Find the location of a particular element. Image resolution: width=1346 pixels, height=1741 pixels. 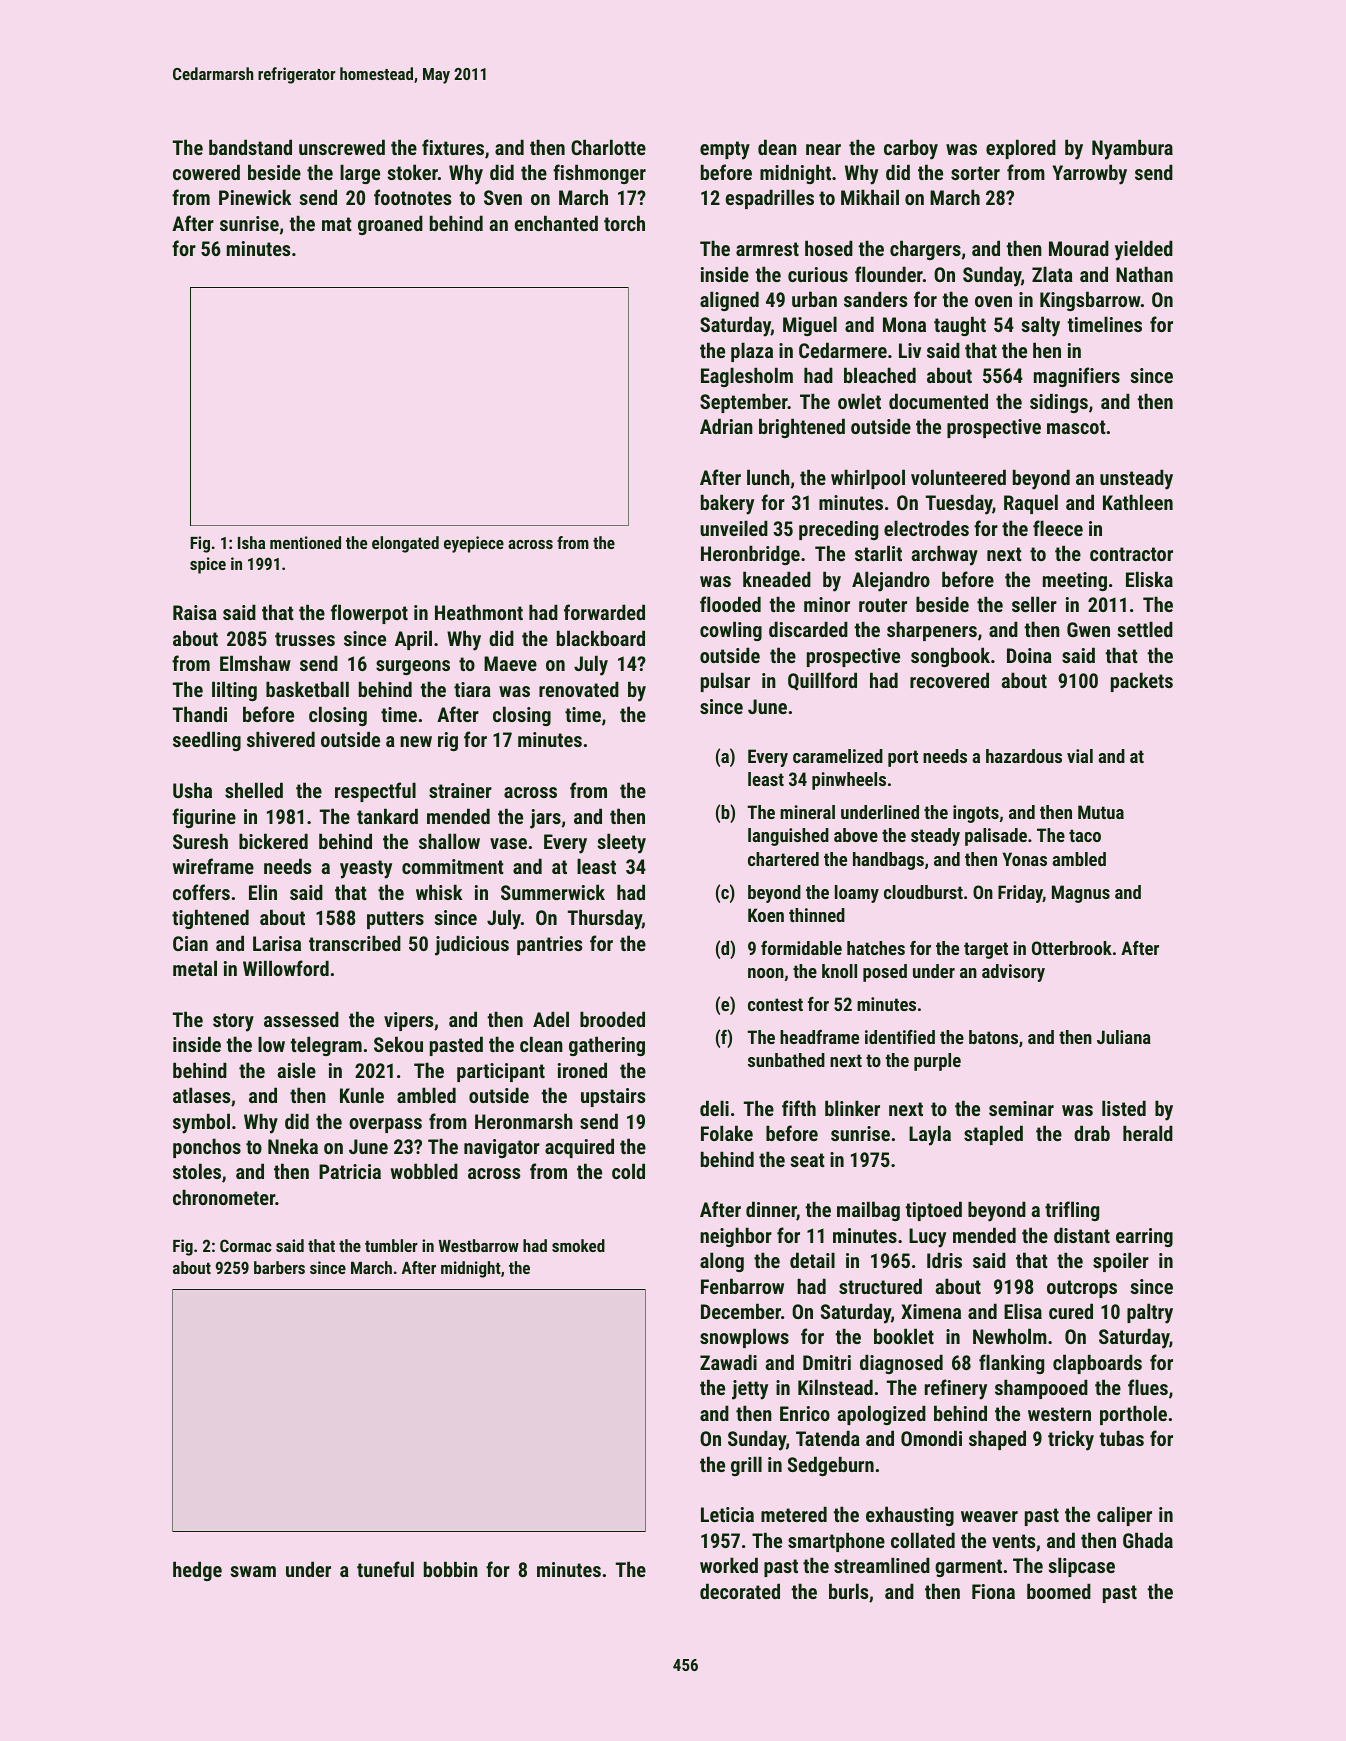

swam is located at coordinates (253, 1571).
